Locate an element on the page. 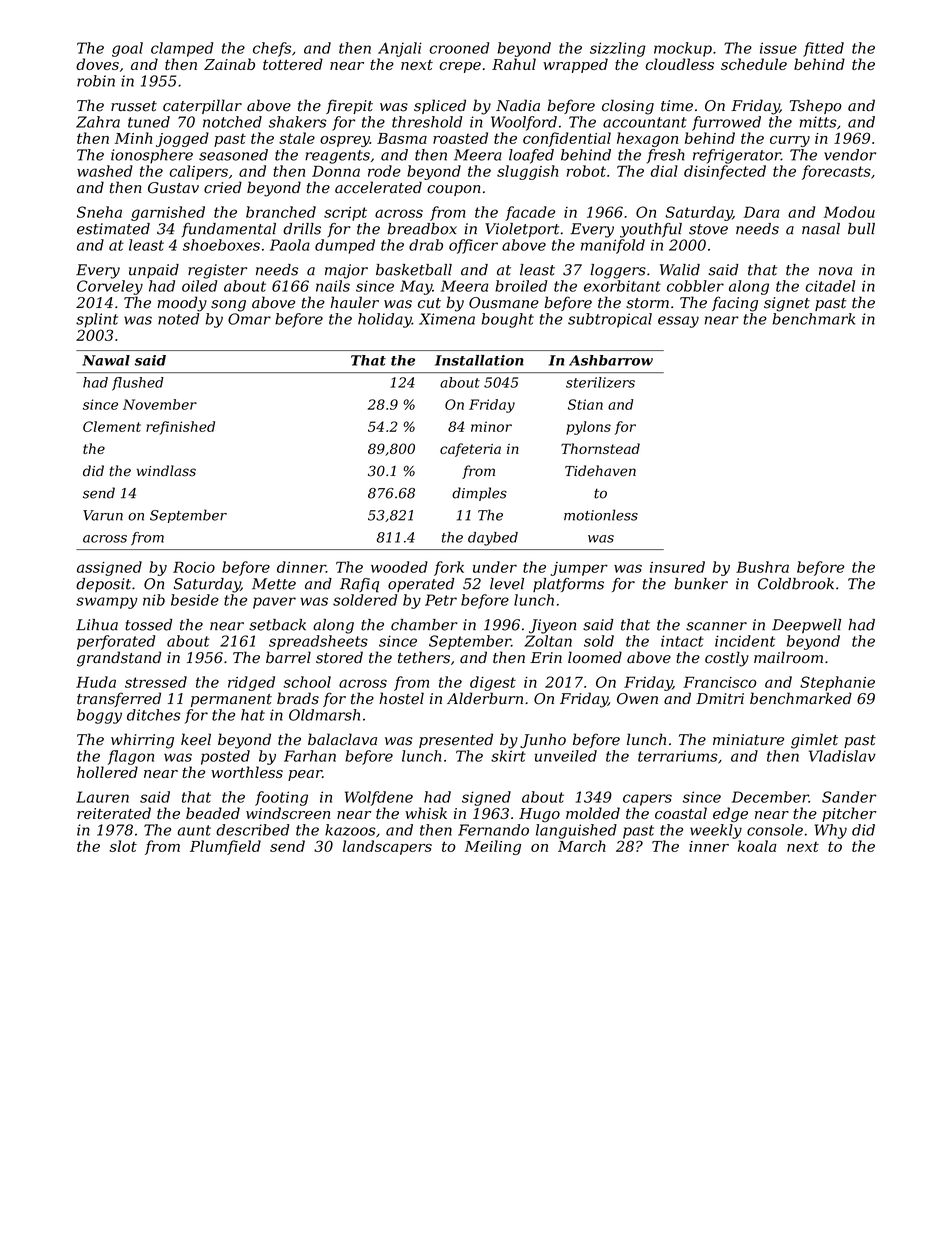 This page has height=1233, width=952. Sneha is located at coordinates (99, 212).
